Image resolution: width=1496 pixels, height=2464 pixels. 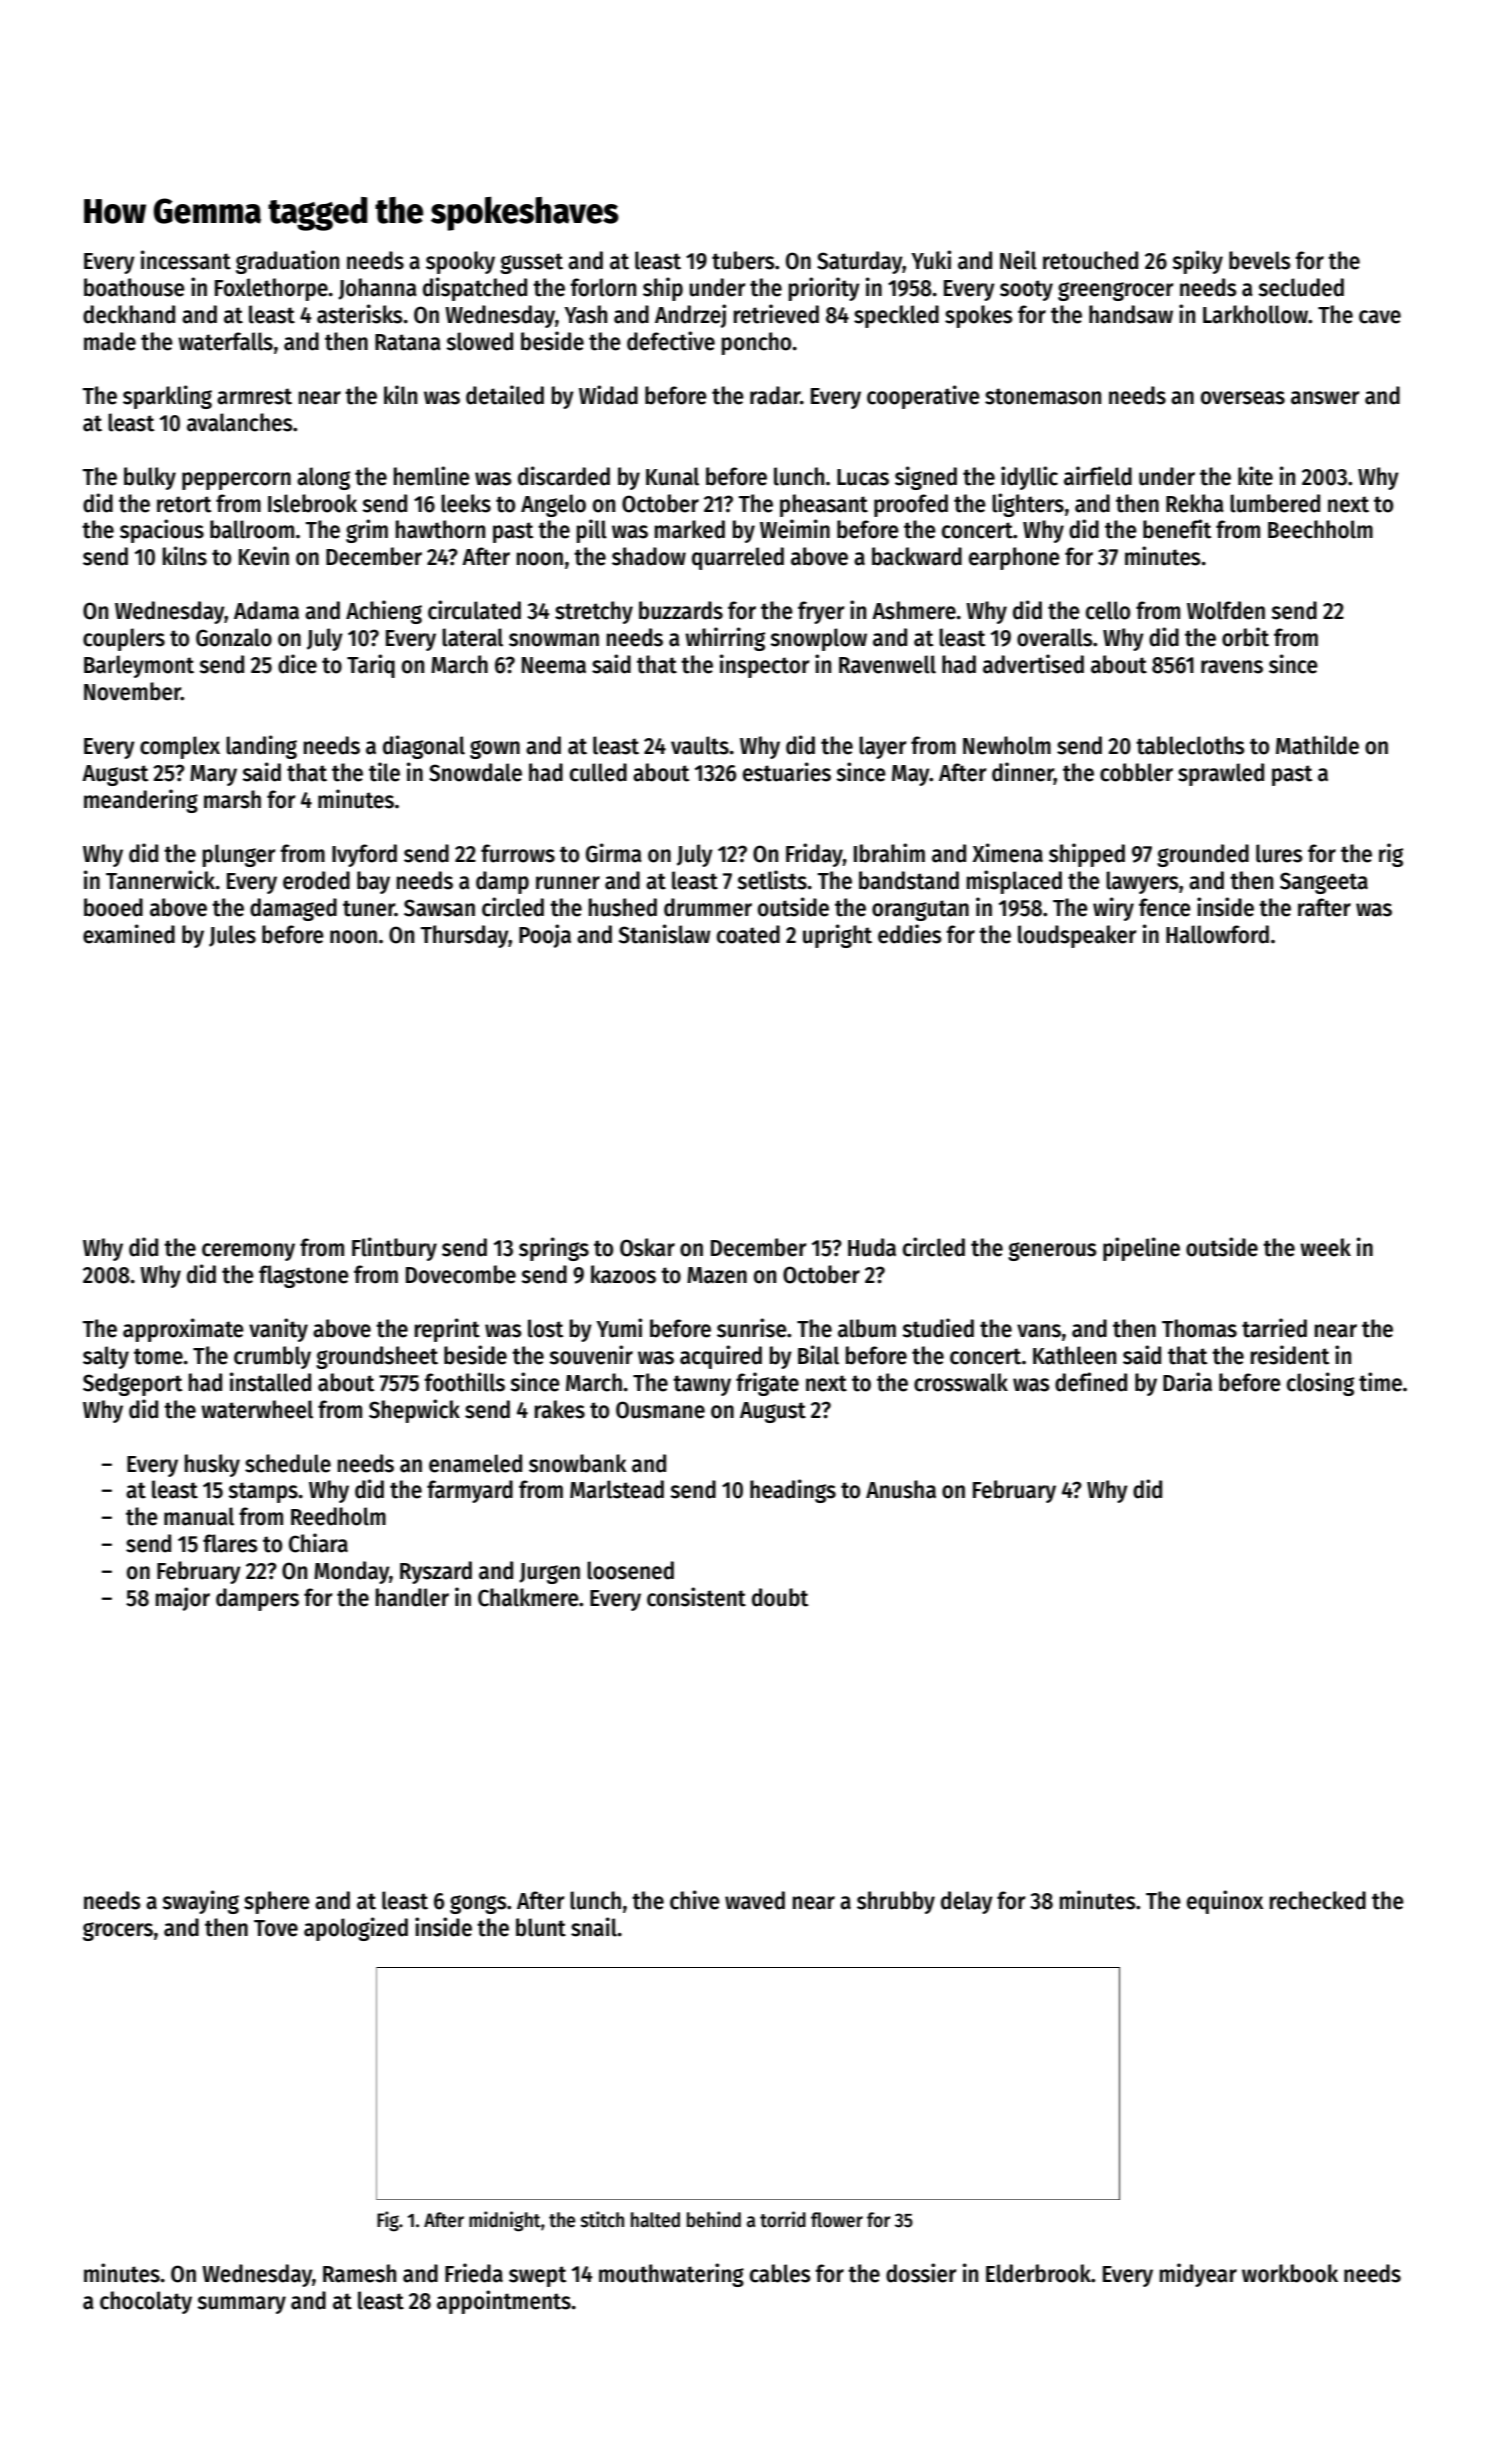 What do you see at coordinates (617, 1489) in the image?
I see `Marlstead` at bounding box center [617, 1489].
